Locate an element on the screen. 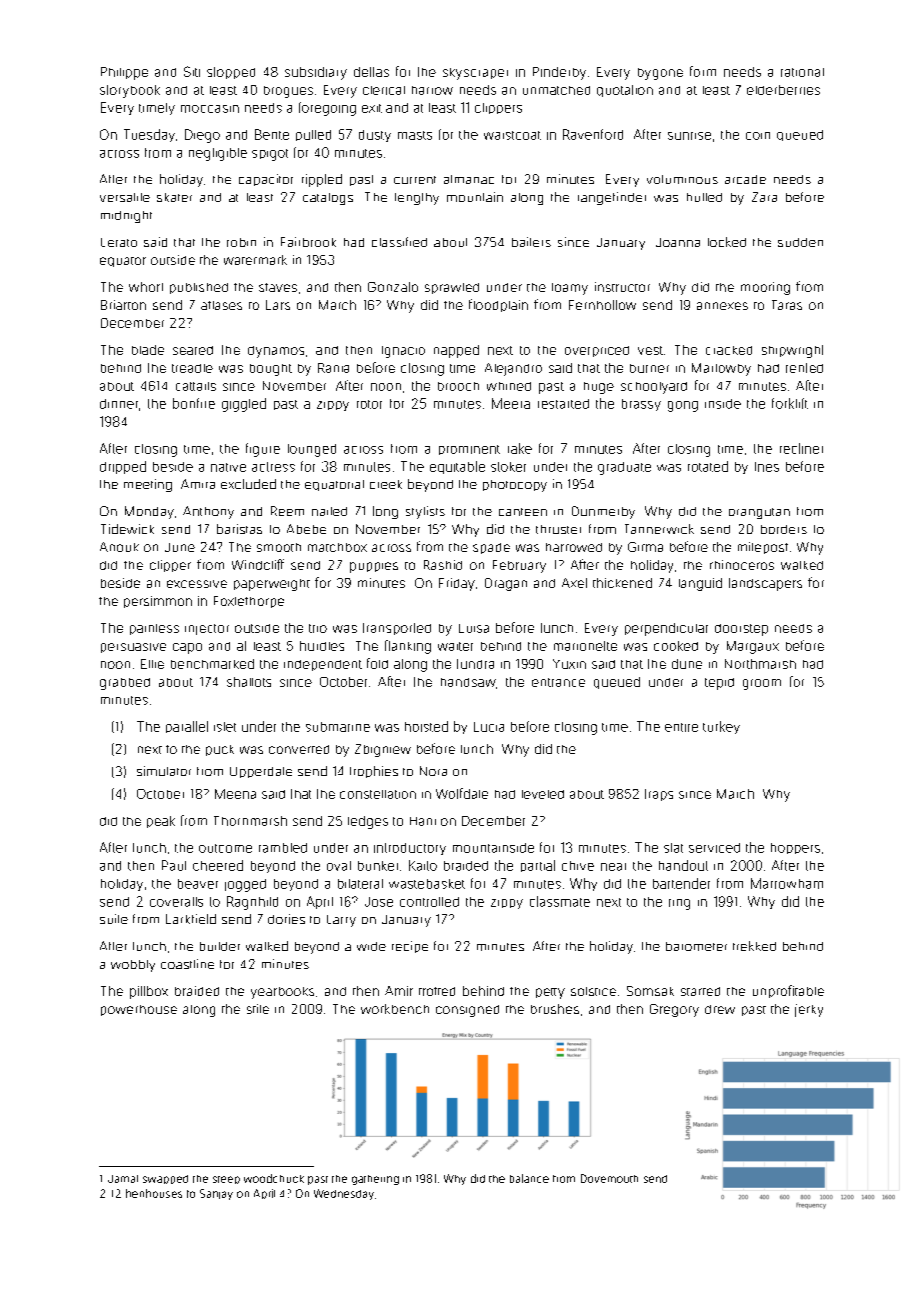 The width and height of the screenshot is (924, 1314). balance is located at coordinates (529, 1178).
